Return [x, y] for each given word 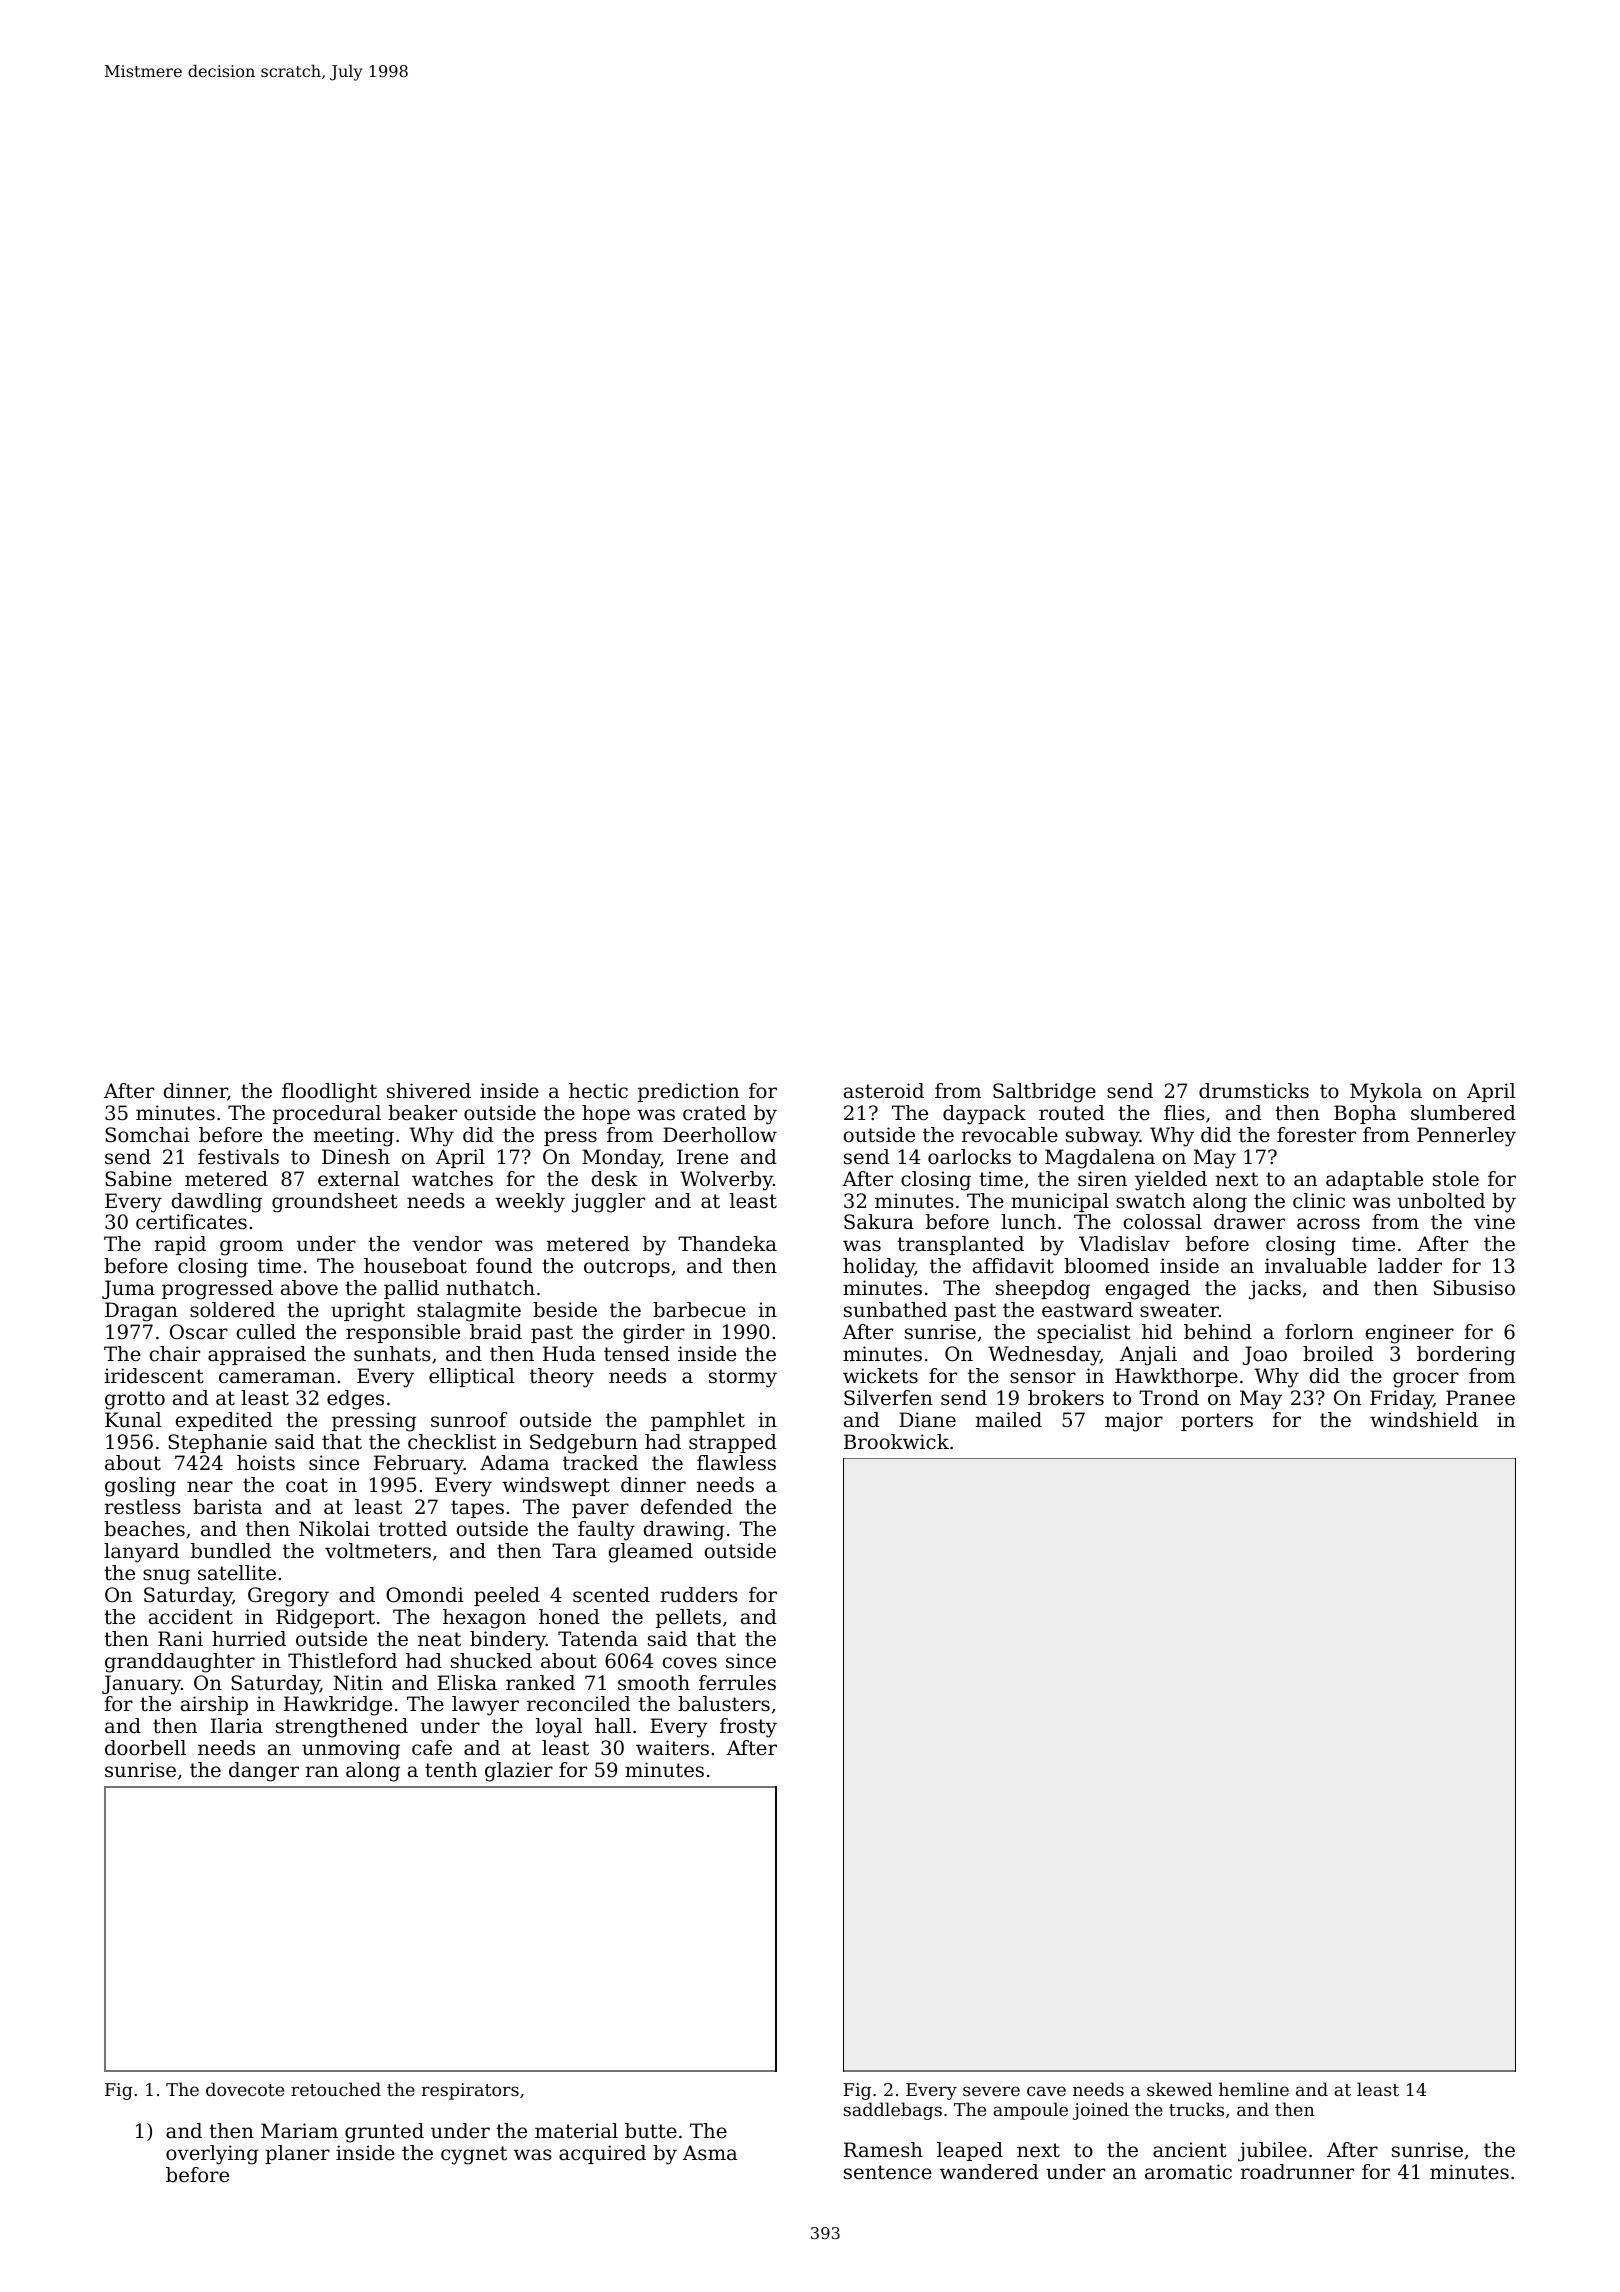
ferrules [737, 1683]
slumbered [1463, 1113]
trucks [1196, 2109]
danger [264, 1772]
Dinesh [356, 1157]
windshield [1424, 1420]
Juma [128, 1289]
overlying [212, 2155]
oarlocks [969, 1157]
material [576, 2131]
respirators [470, 2091]
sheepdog [1043, 1290]
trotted [413, 1529]
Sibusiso [1474, 1288]
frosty [748, 1728]
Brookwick [896, 1442]
